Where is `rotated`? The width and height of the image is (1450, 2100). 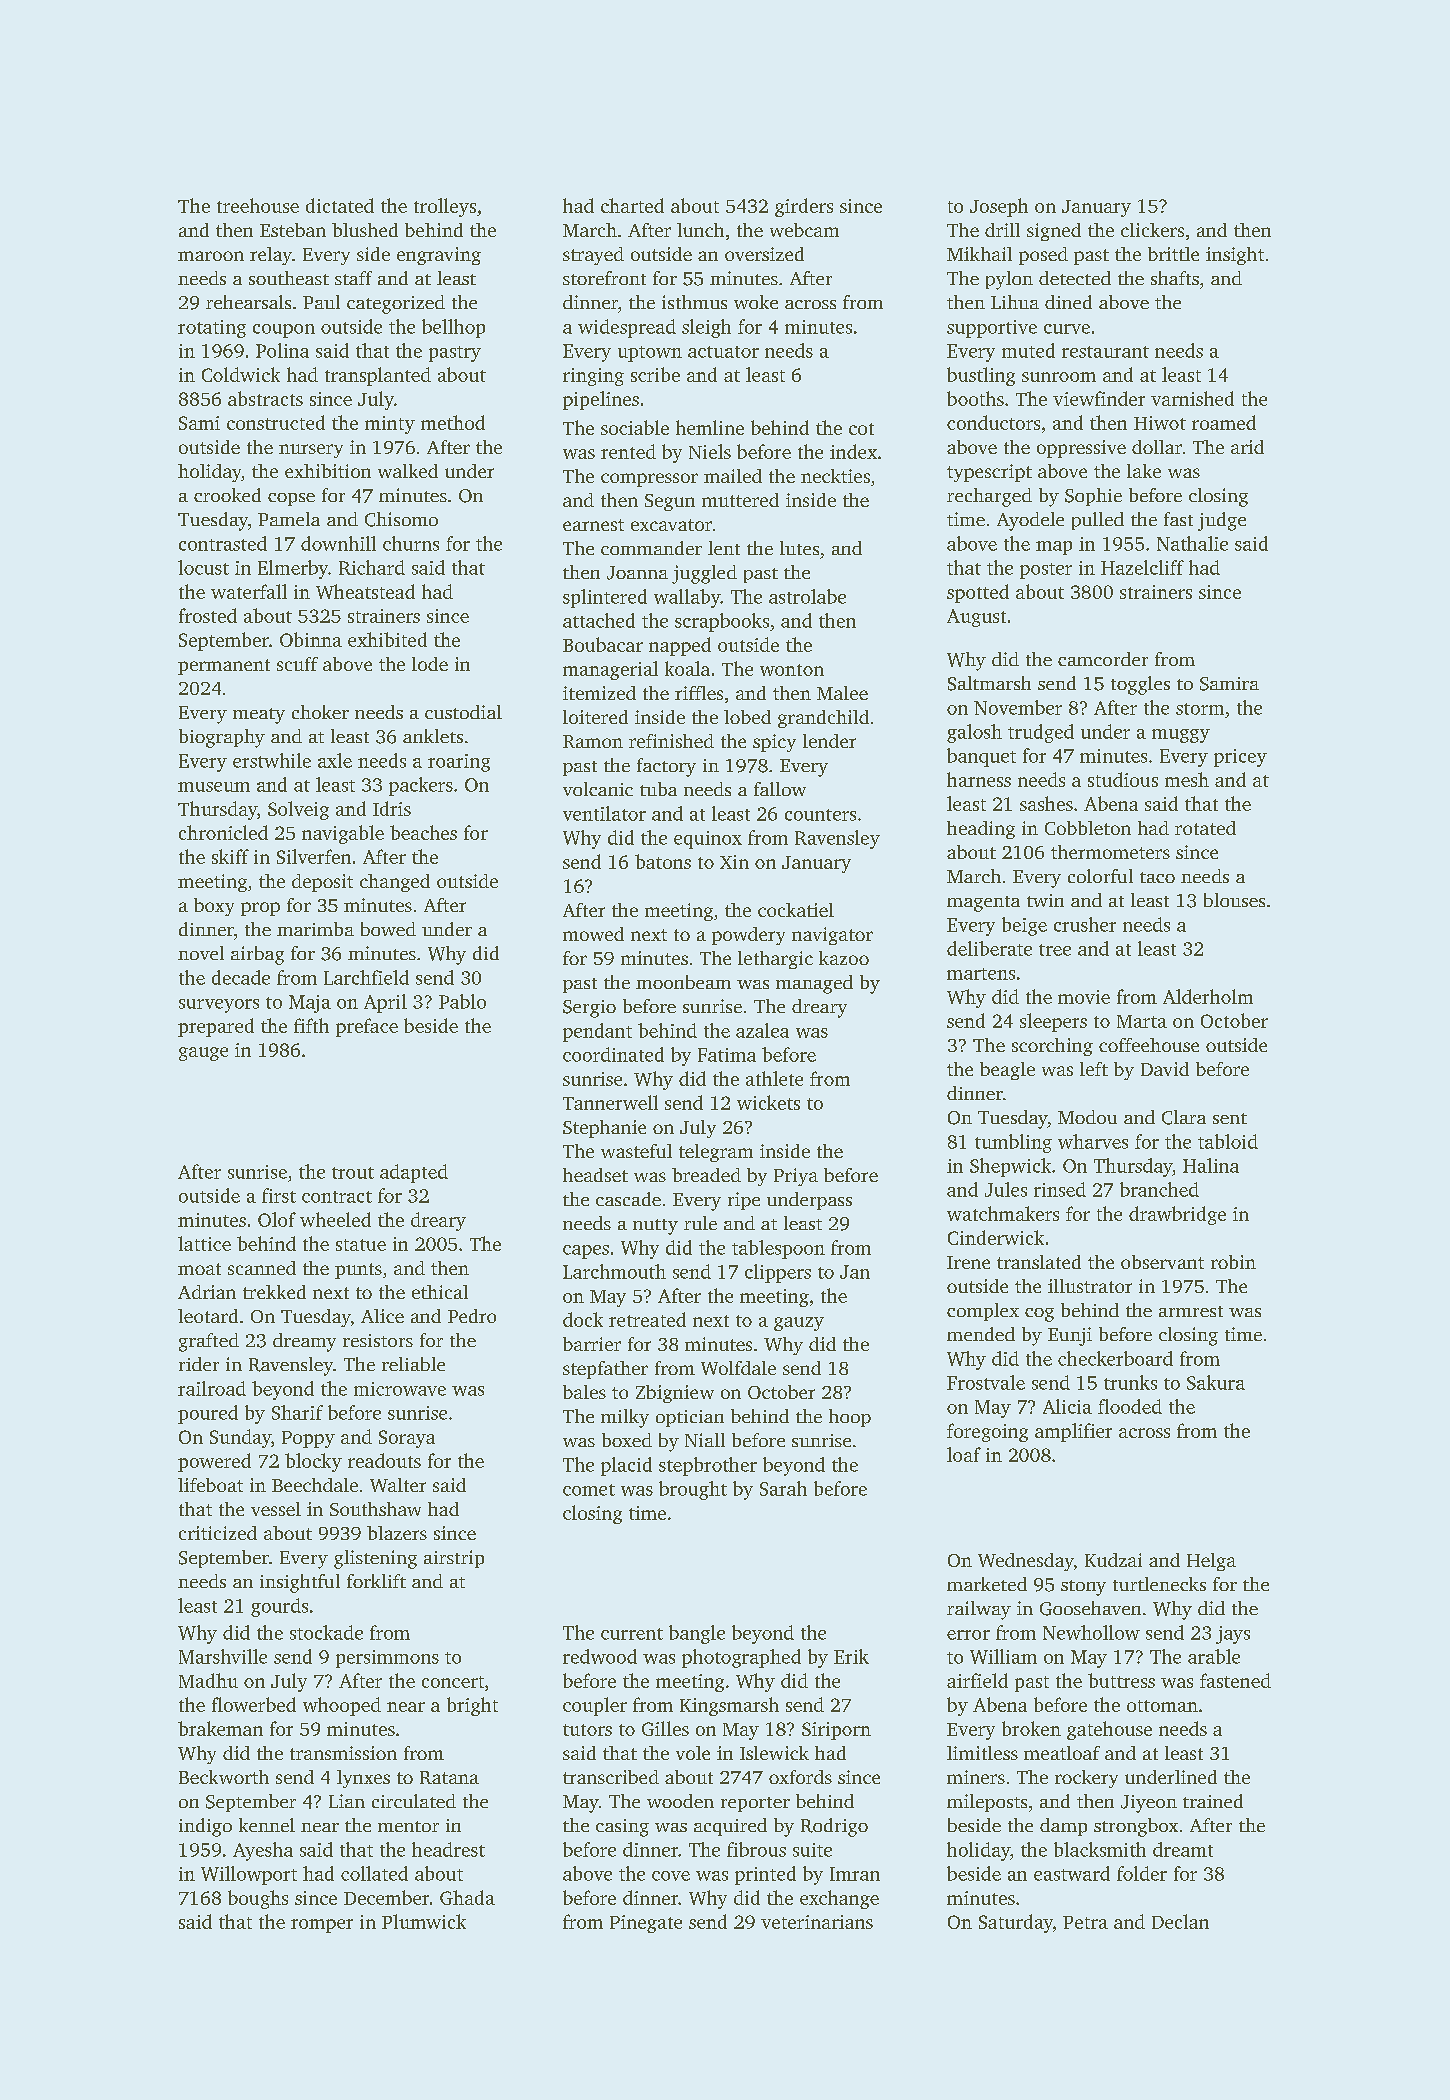 rotated is located at coordinates (1205, 828).
